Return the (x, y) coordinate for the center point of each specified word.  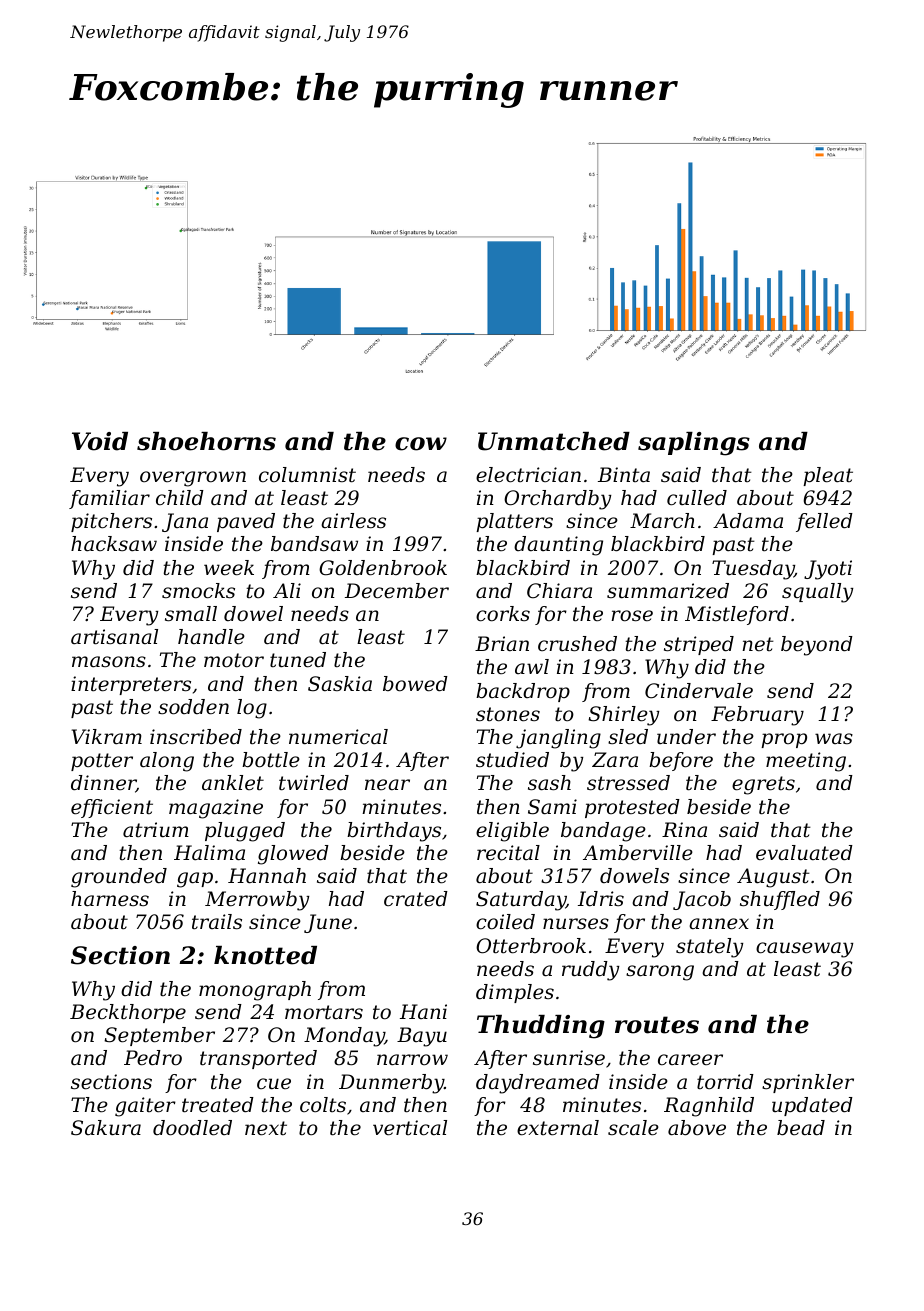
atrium (156, 830)
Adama (748, 521)
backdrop (523, 692)
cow (421, 444)
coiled (505, 922)
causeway (804, 950)
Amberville (638, 853)
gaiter (145, 1107)
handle (211, 637)
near (387, 784)
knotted (265, 955)
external (558, 1128)
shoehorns (206, 441)
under (686, 737)
